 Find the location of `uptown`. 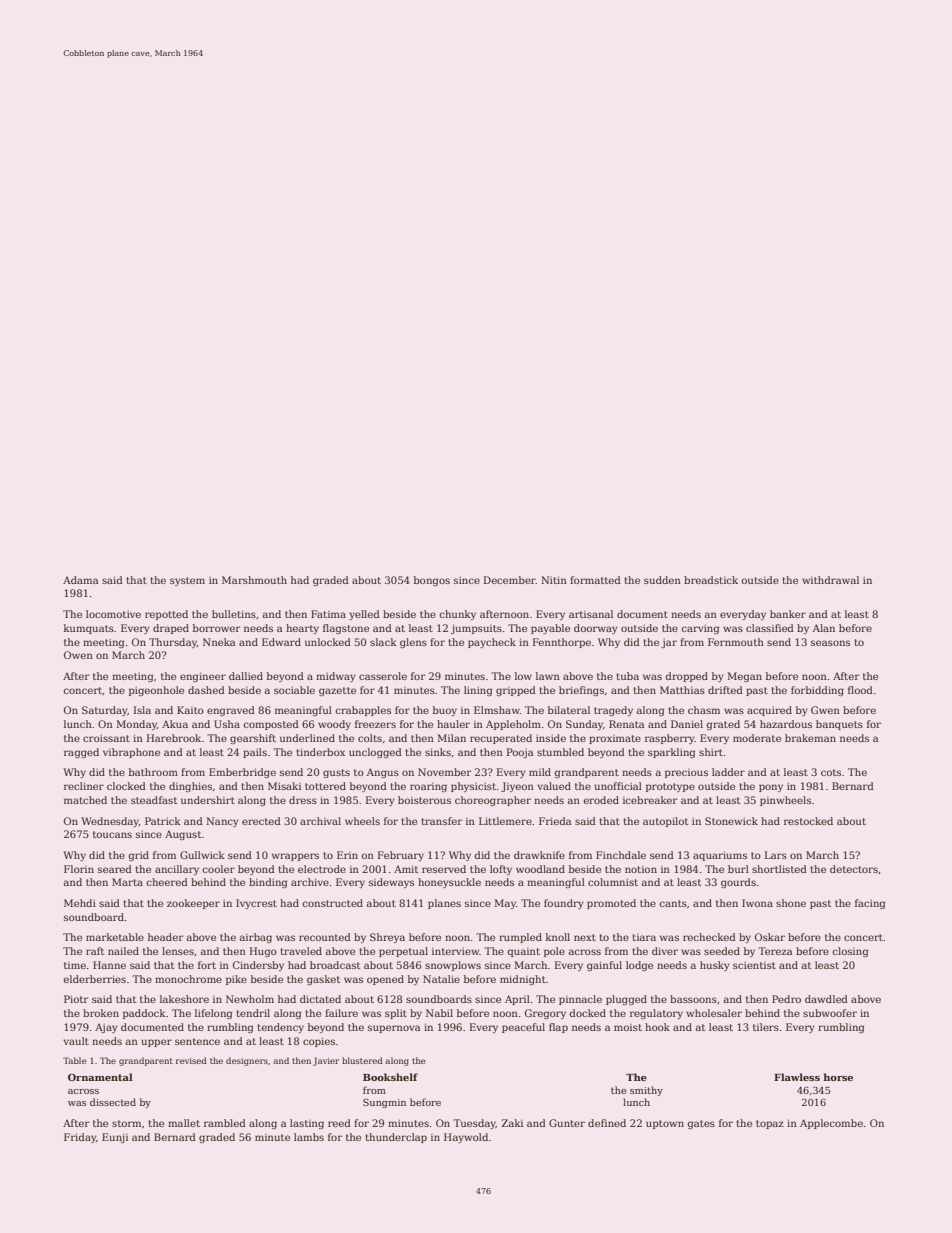

uptown is located at coordinates (665, 1124).
